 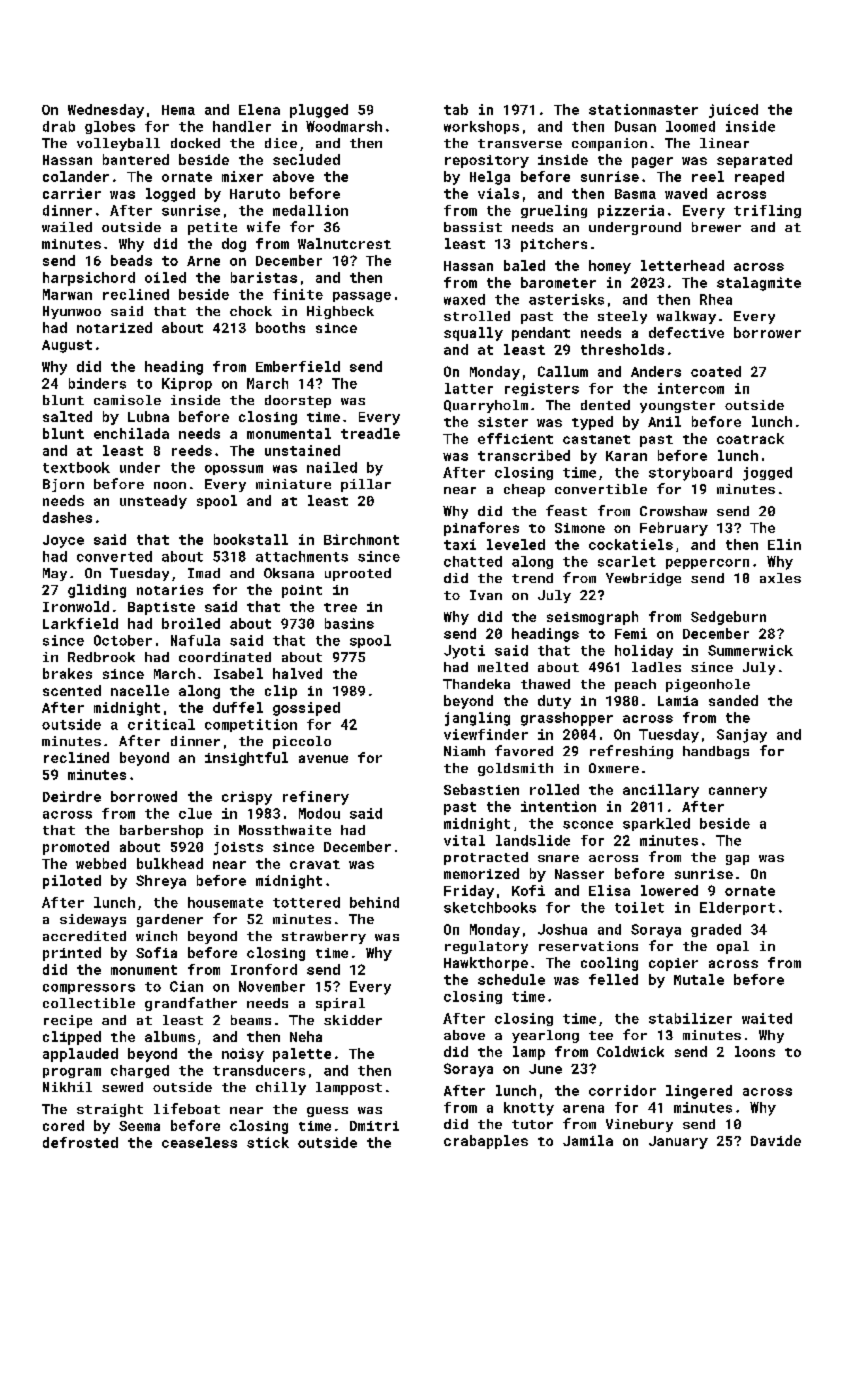 I want to click on Joyce, so click(x=63, y=541).
